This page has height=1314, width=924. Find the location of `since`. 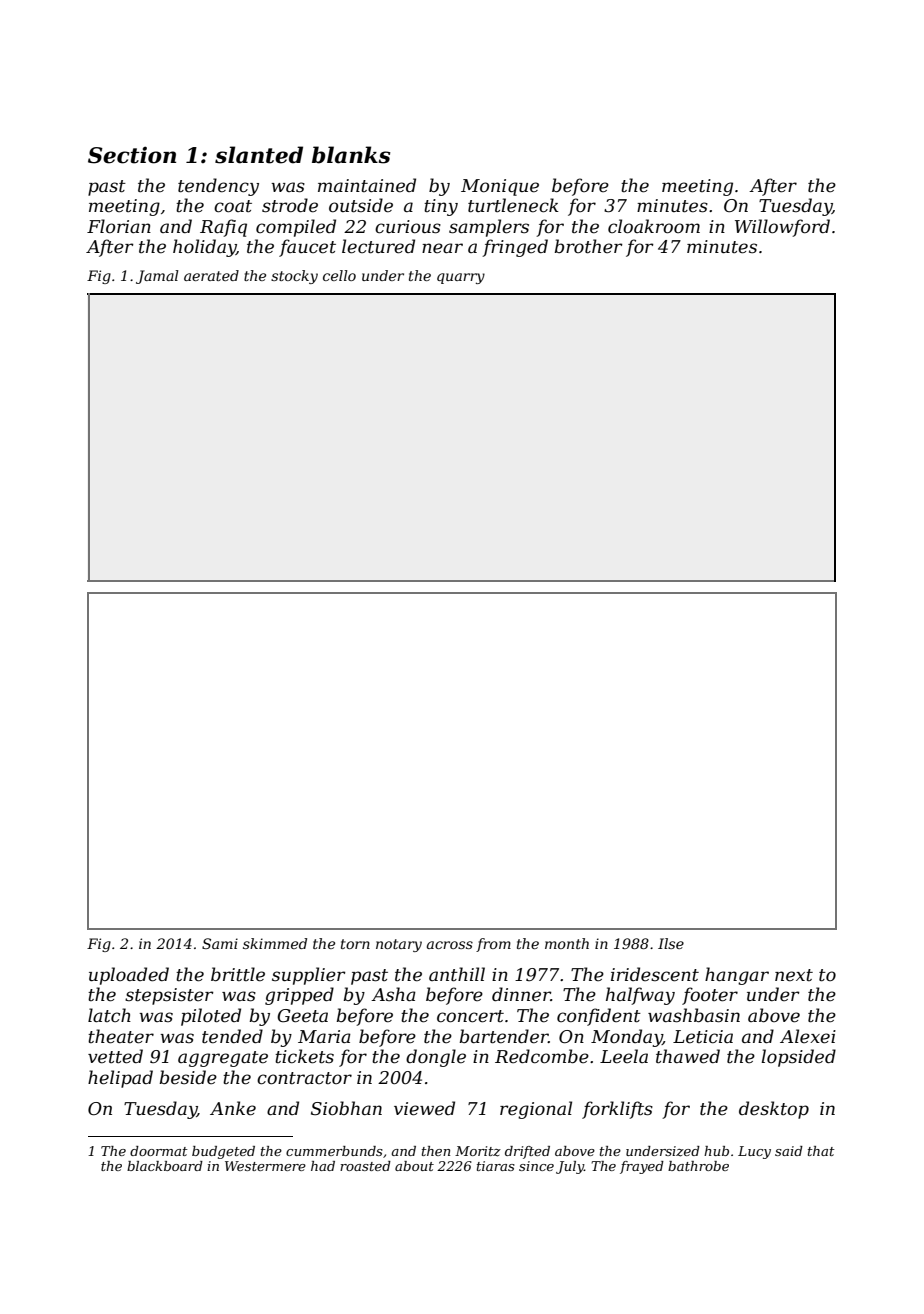

since is located at coordinates (536, 1166).
